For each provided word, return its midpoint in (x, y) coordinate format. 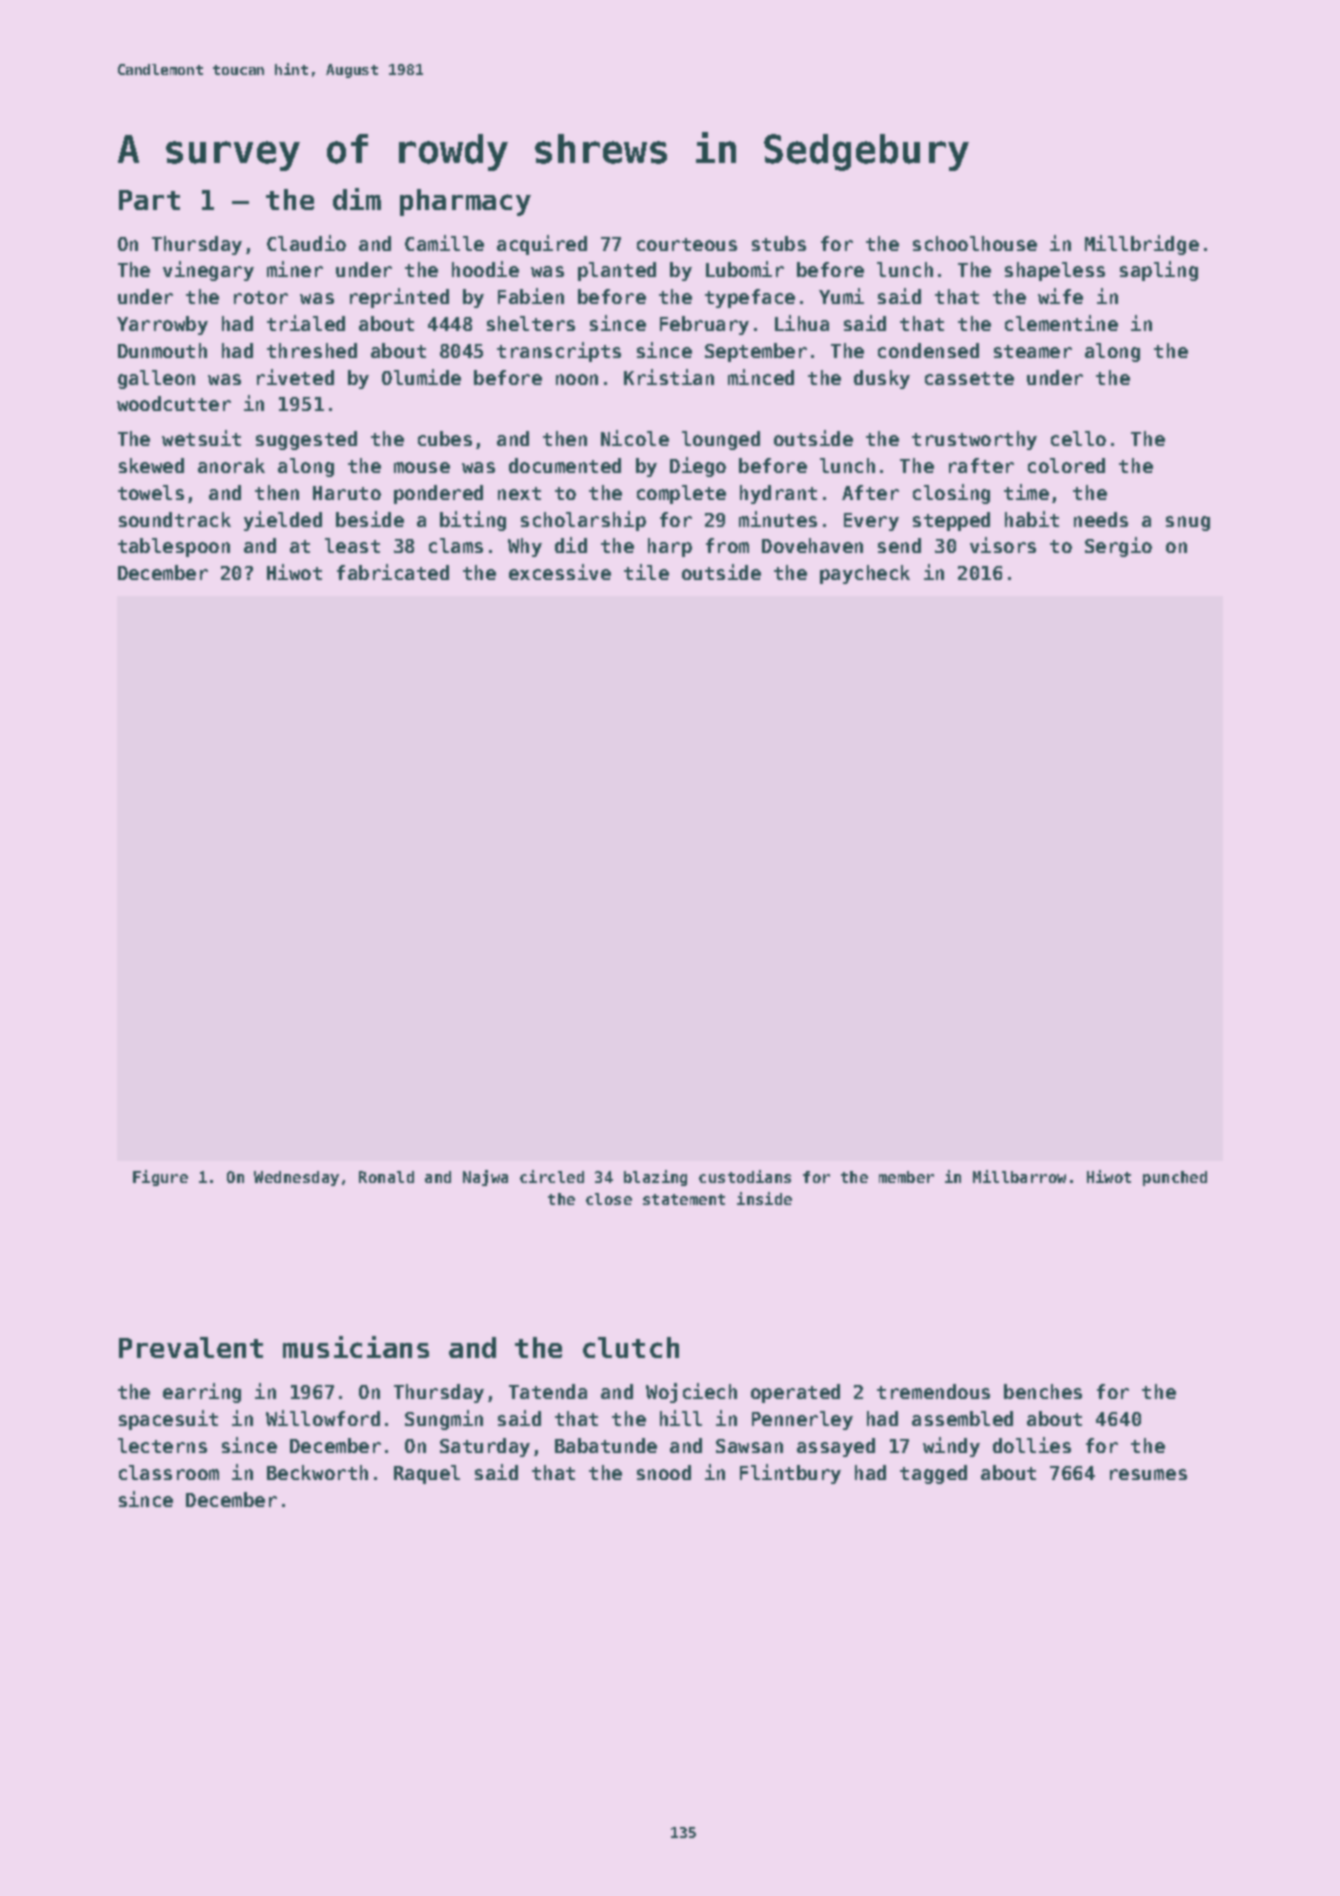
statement (684, 1199)
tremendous (933, 1391)
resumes (1148, 1474)
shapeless (1055, 271)
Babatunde (606, 1445)
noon (577, 379)
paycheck (865, 574)
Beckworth (317, 1472)
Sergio (1118, 547)
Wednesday (296, 1178)
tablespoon (174, 547)
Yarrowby (162, 325)
